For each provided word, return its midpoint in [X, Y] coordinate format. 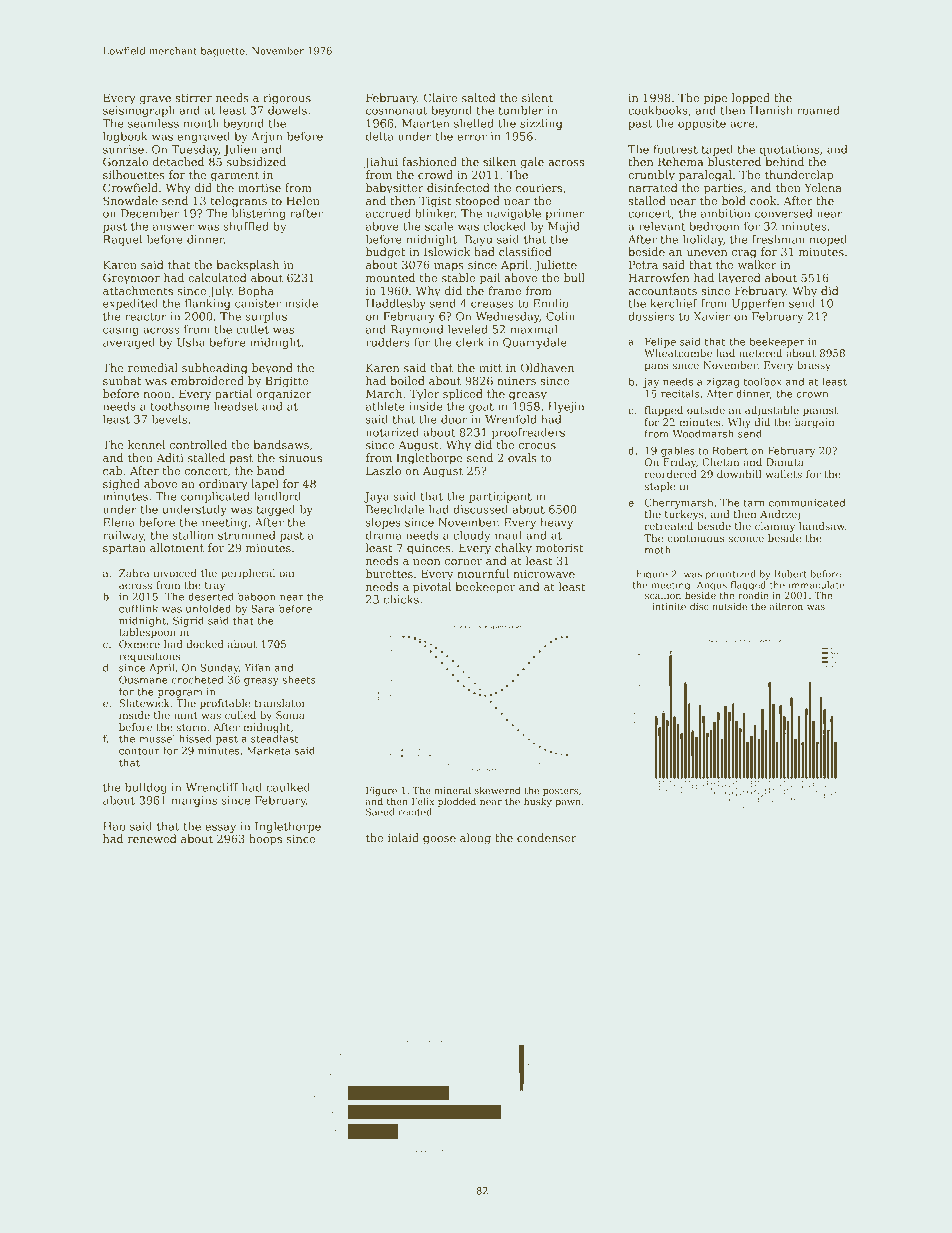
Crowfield [130, 187]
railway [123, 536]
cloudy [471, 536]
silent [537, 97]
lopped [751, 99]
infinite [669, 606]
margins [194, 801]
